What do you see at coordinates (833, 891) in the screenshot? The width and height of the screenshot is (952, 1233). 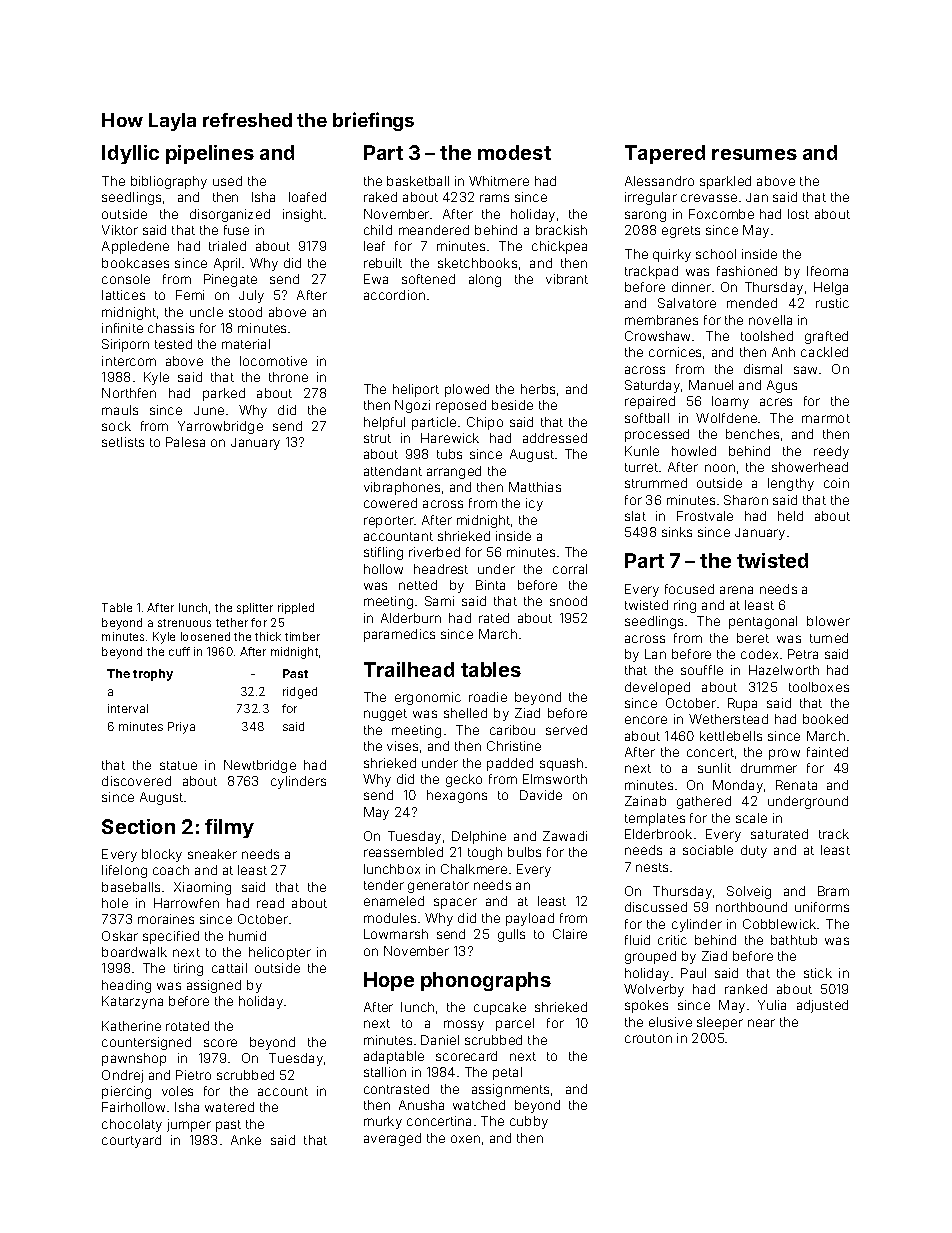 I see `Bram` at bounding box center [833, 891].
